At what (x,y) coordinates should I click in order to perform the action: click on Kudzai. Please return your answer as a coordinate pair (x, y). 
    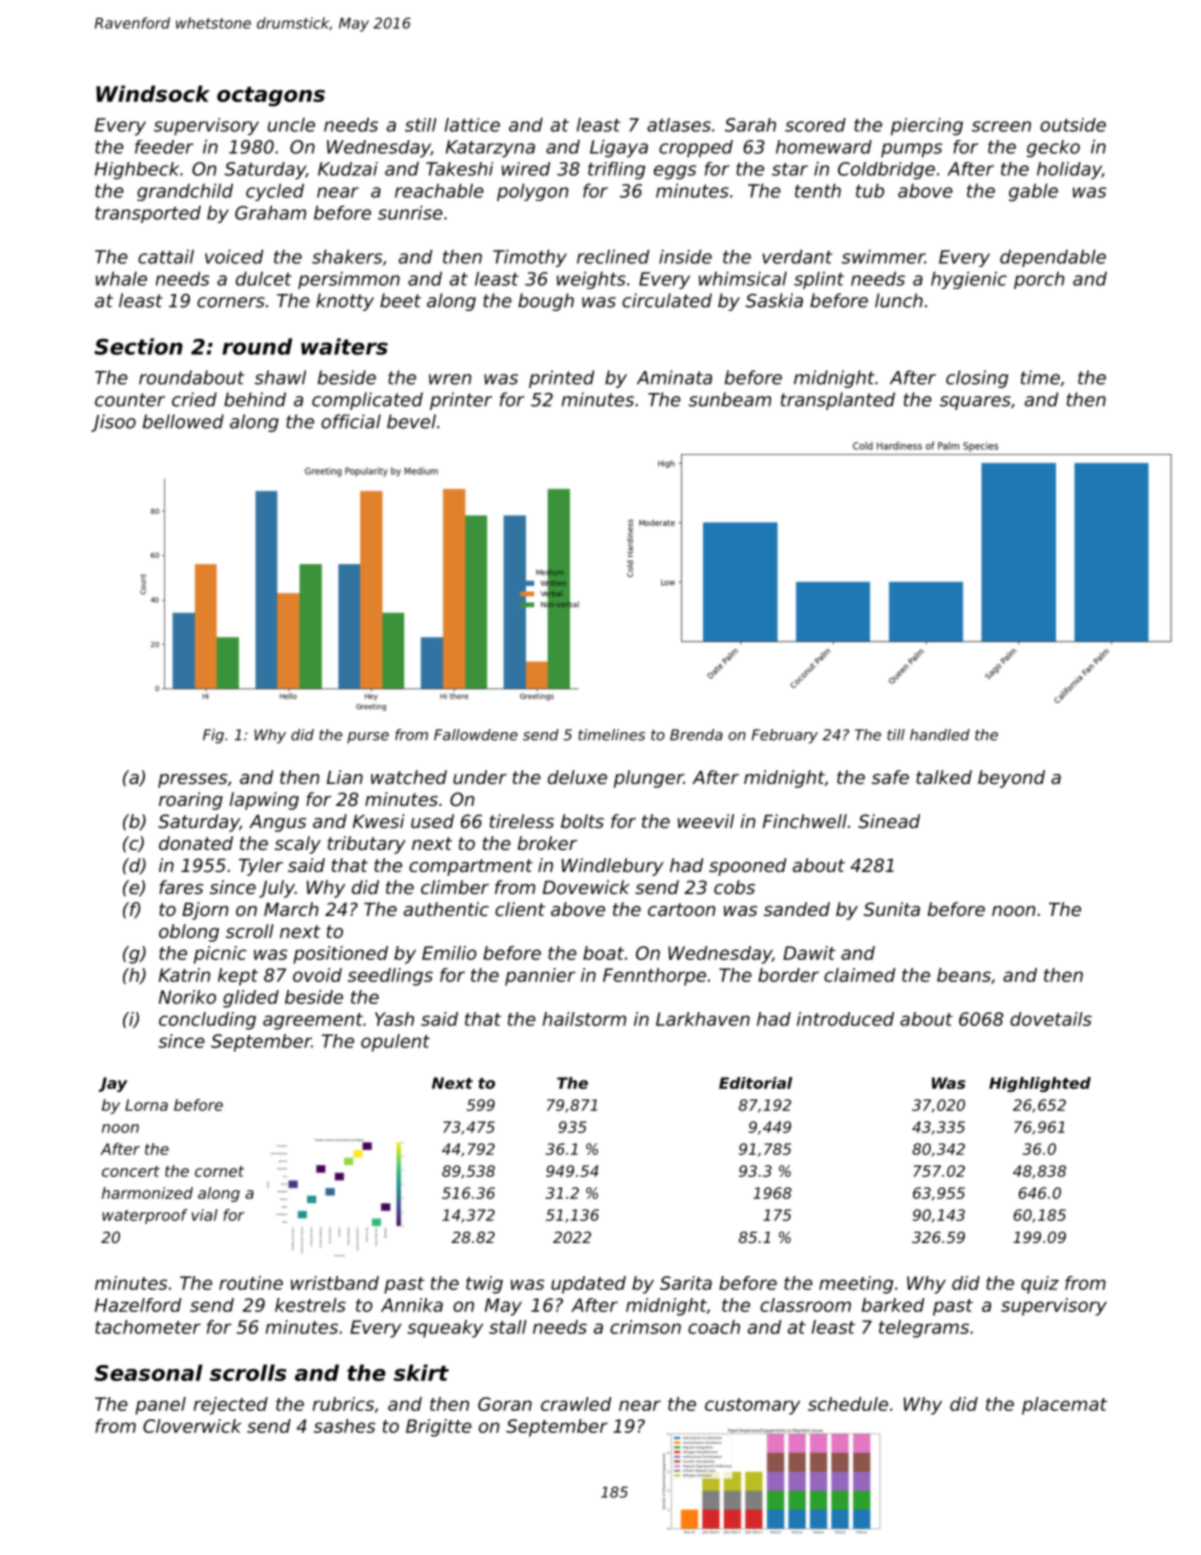
    Looking at the image, I should click on (348, 169).
